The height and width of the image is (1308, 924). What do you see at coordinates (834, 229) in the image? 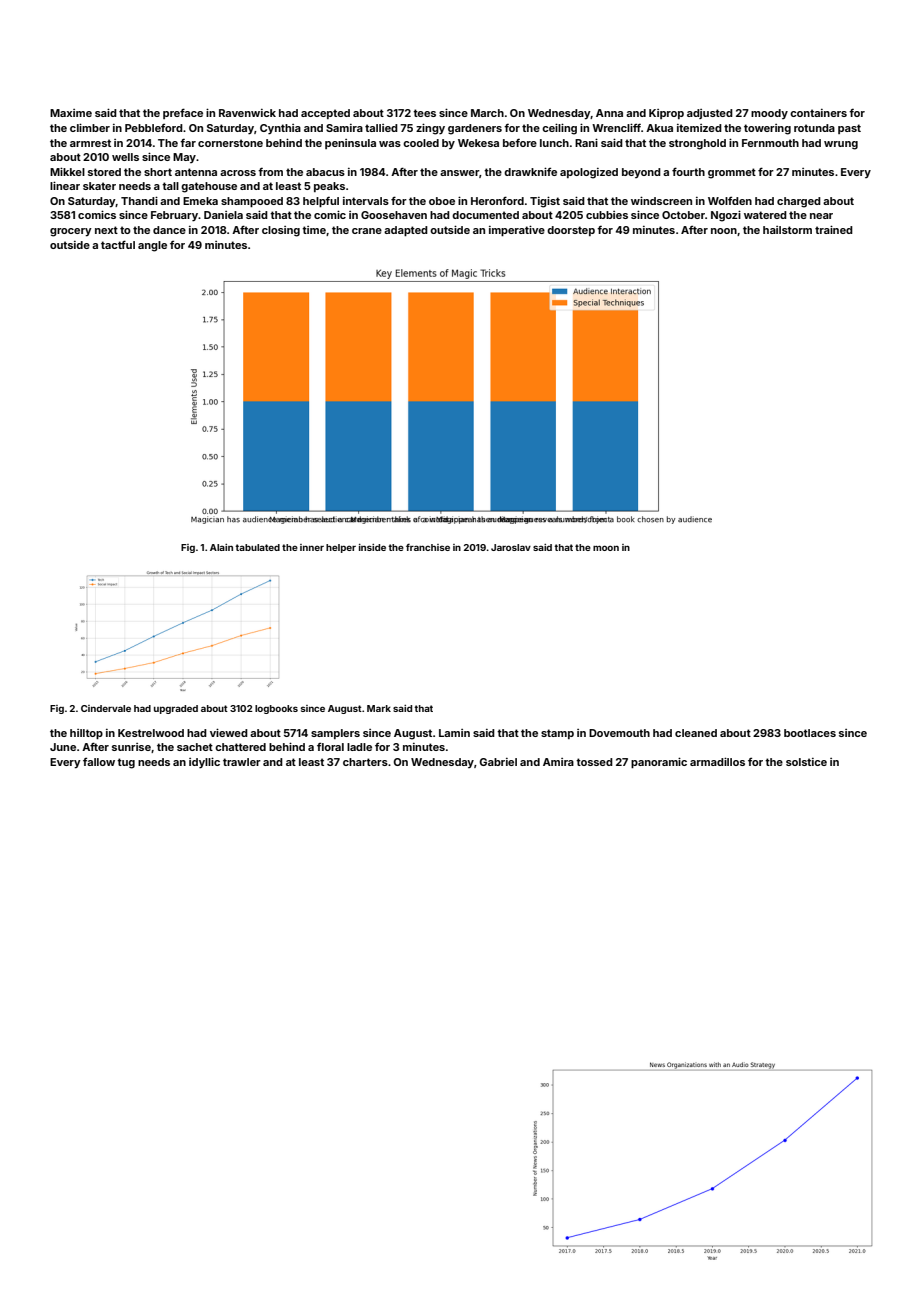
I see `trained` at bounding box center [834, 229].
